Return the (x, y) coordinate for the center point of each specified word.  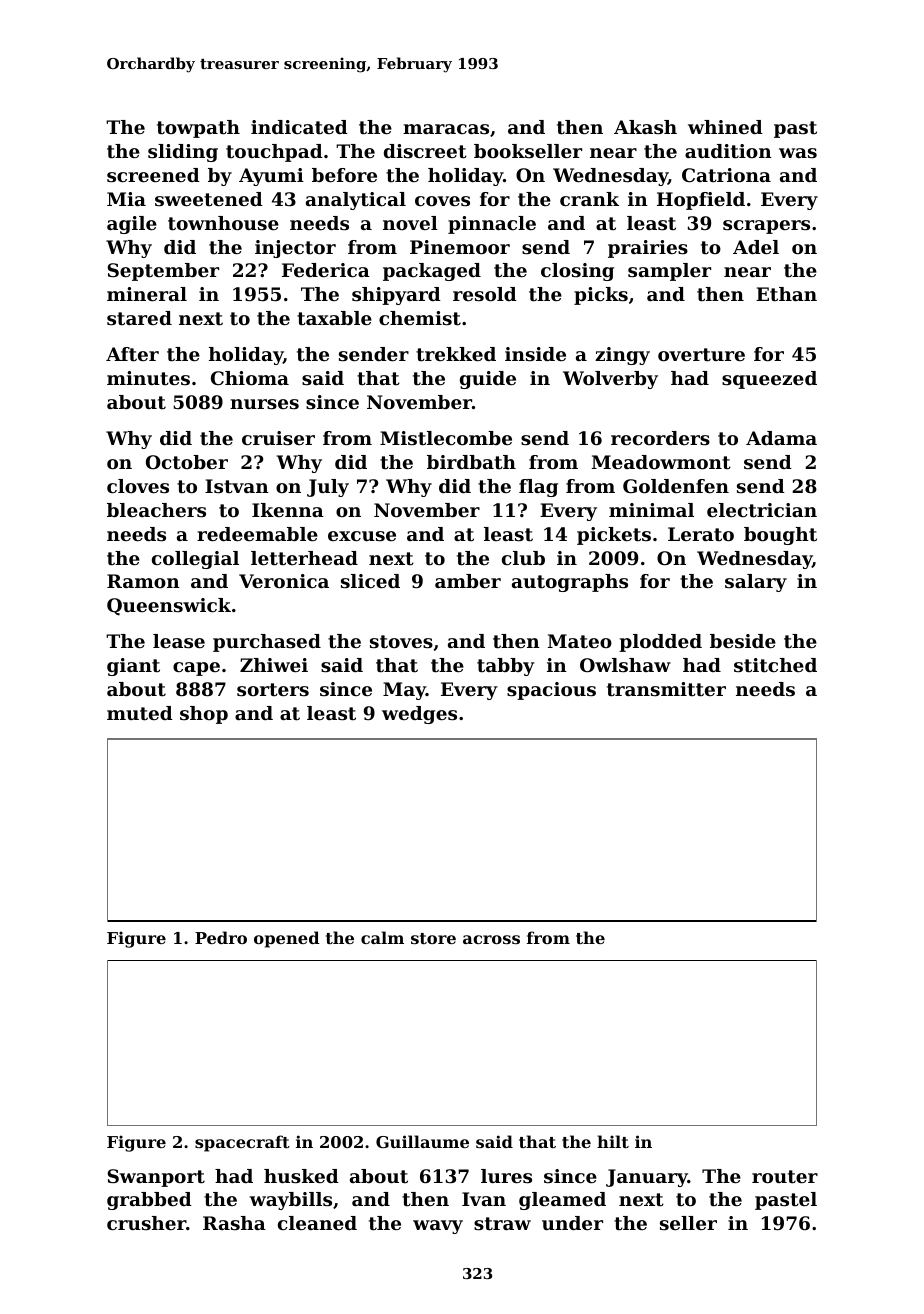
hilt (613, 1141)
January (647, 1178)
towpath (198, 129)
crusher (146, 1223)
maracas (446, 129)
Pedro (221, 937)
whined (725, 127)
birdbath (471, 462)
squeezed (769, 380)
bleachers (156, 510)
